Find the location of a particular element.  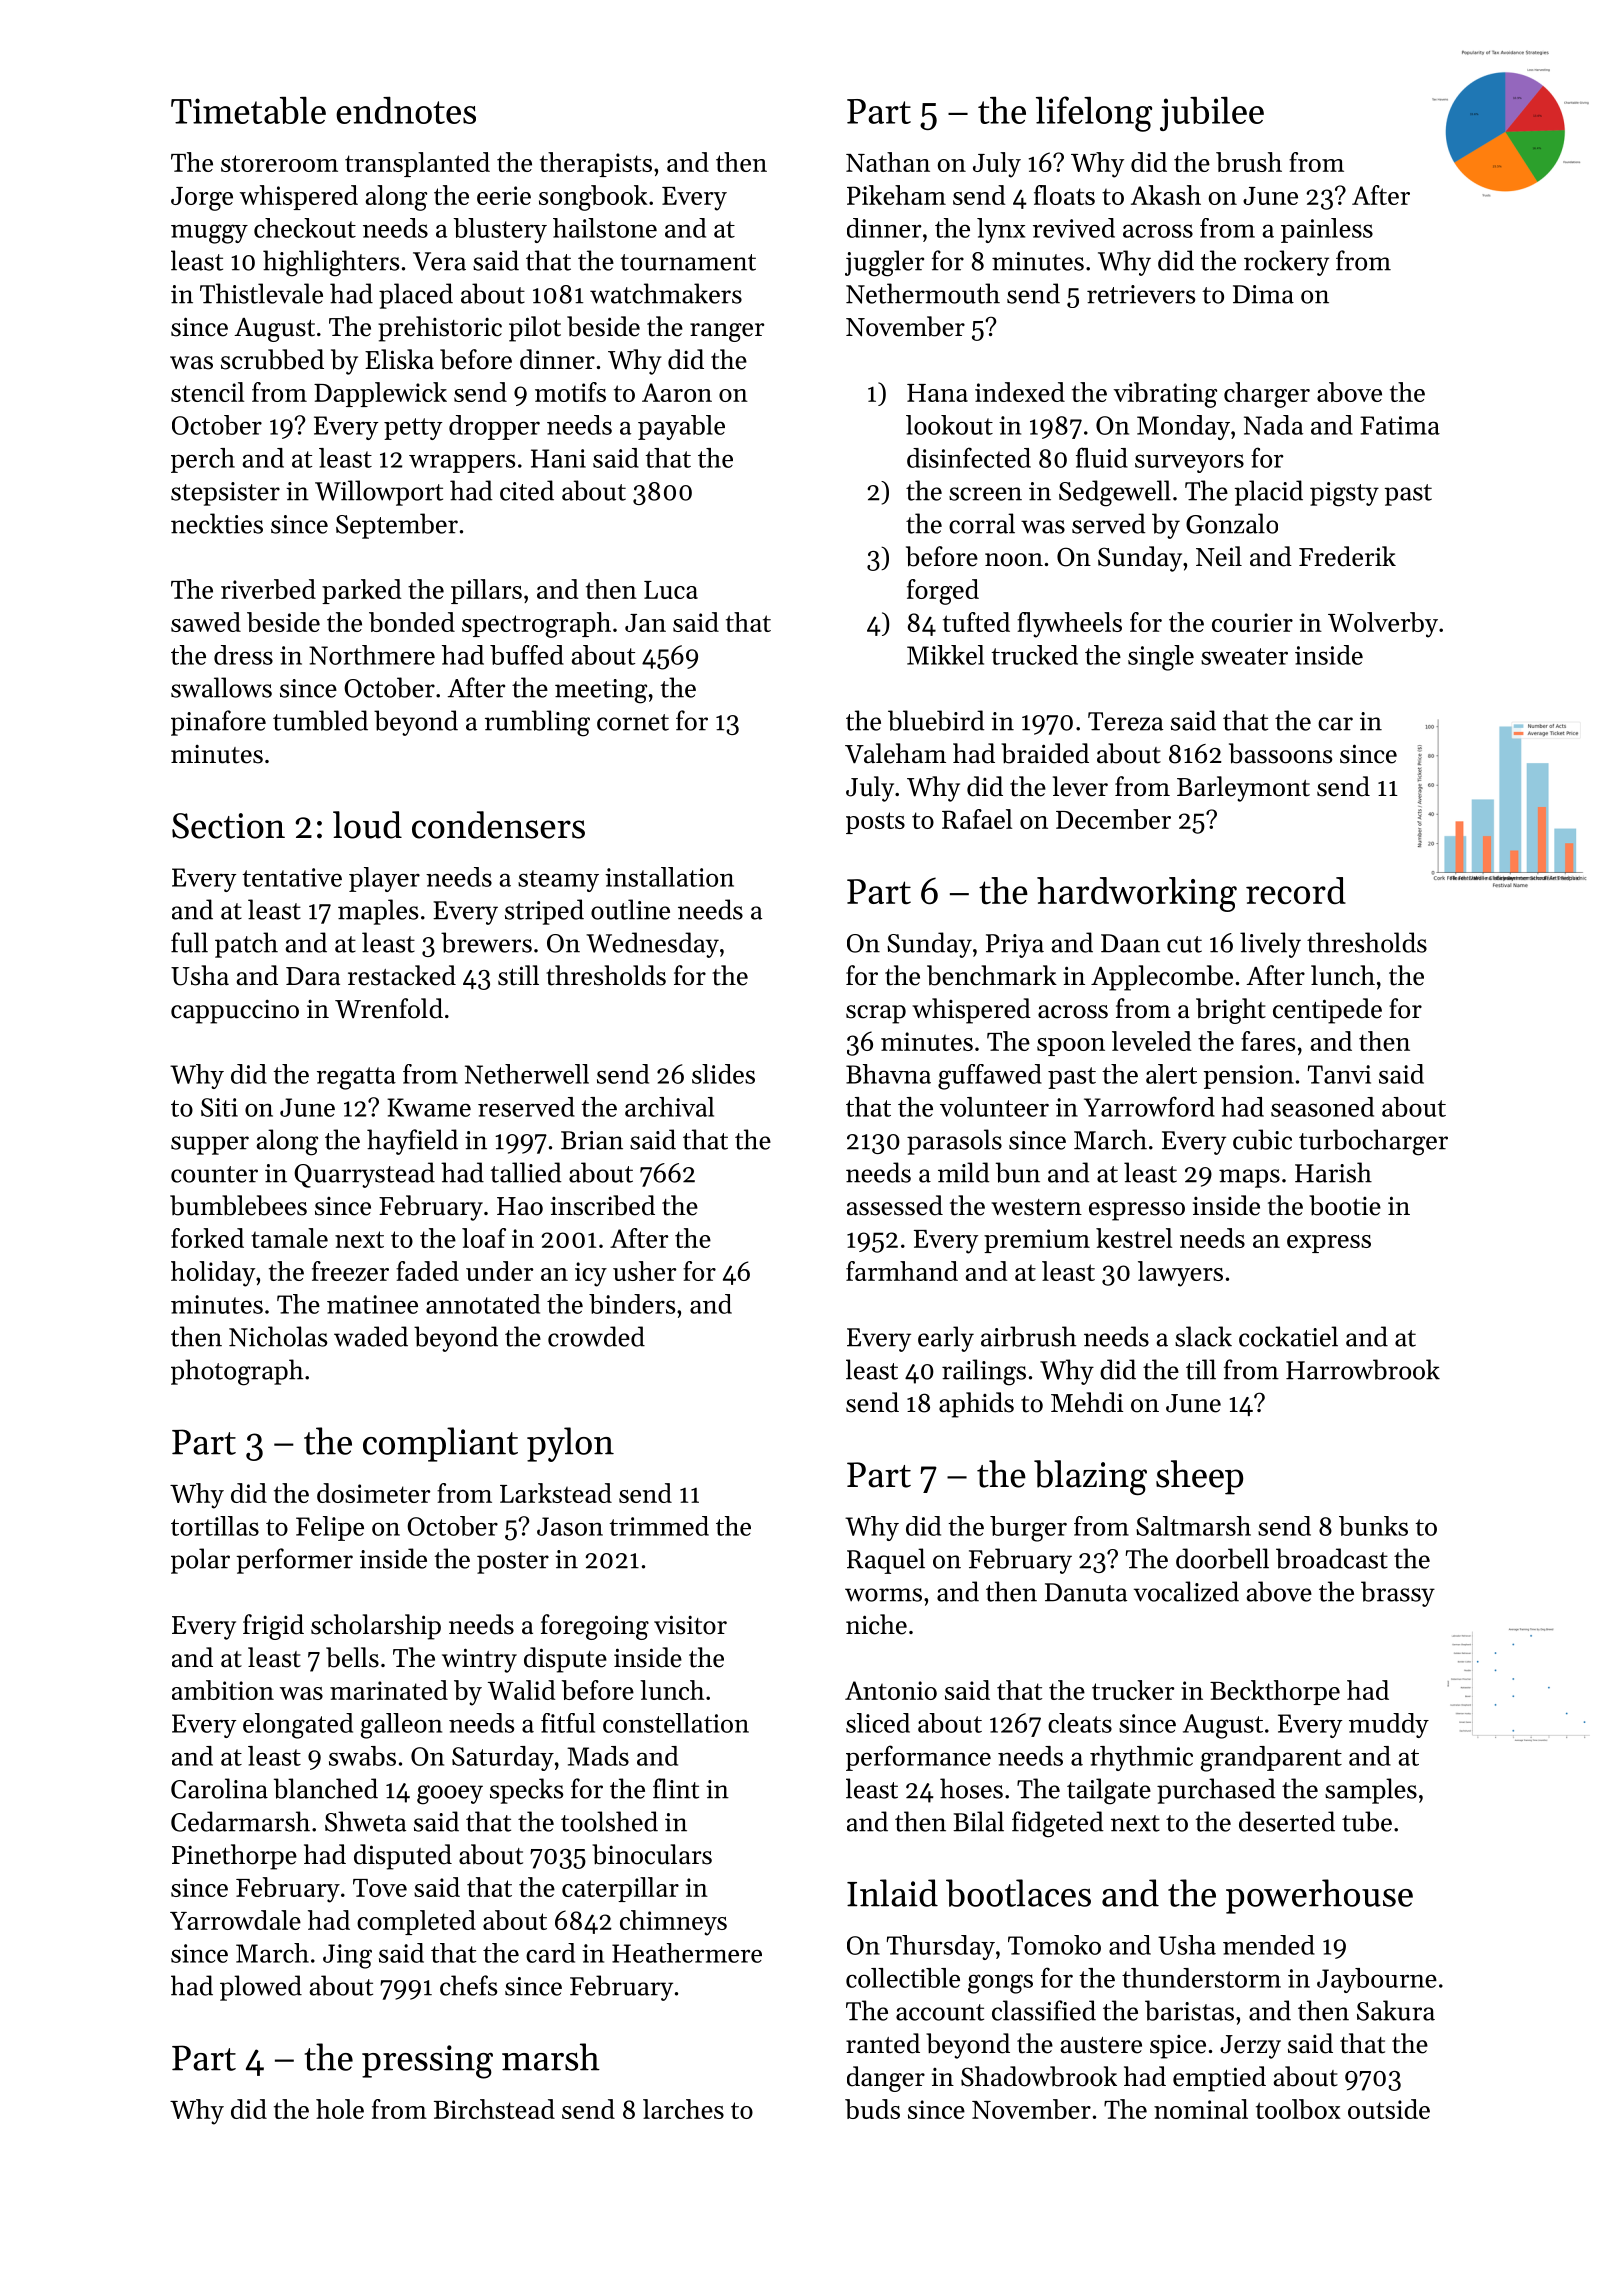

Birchstead is located at coordinates (494, 2109).
